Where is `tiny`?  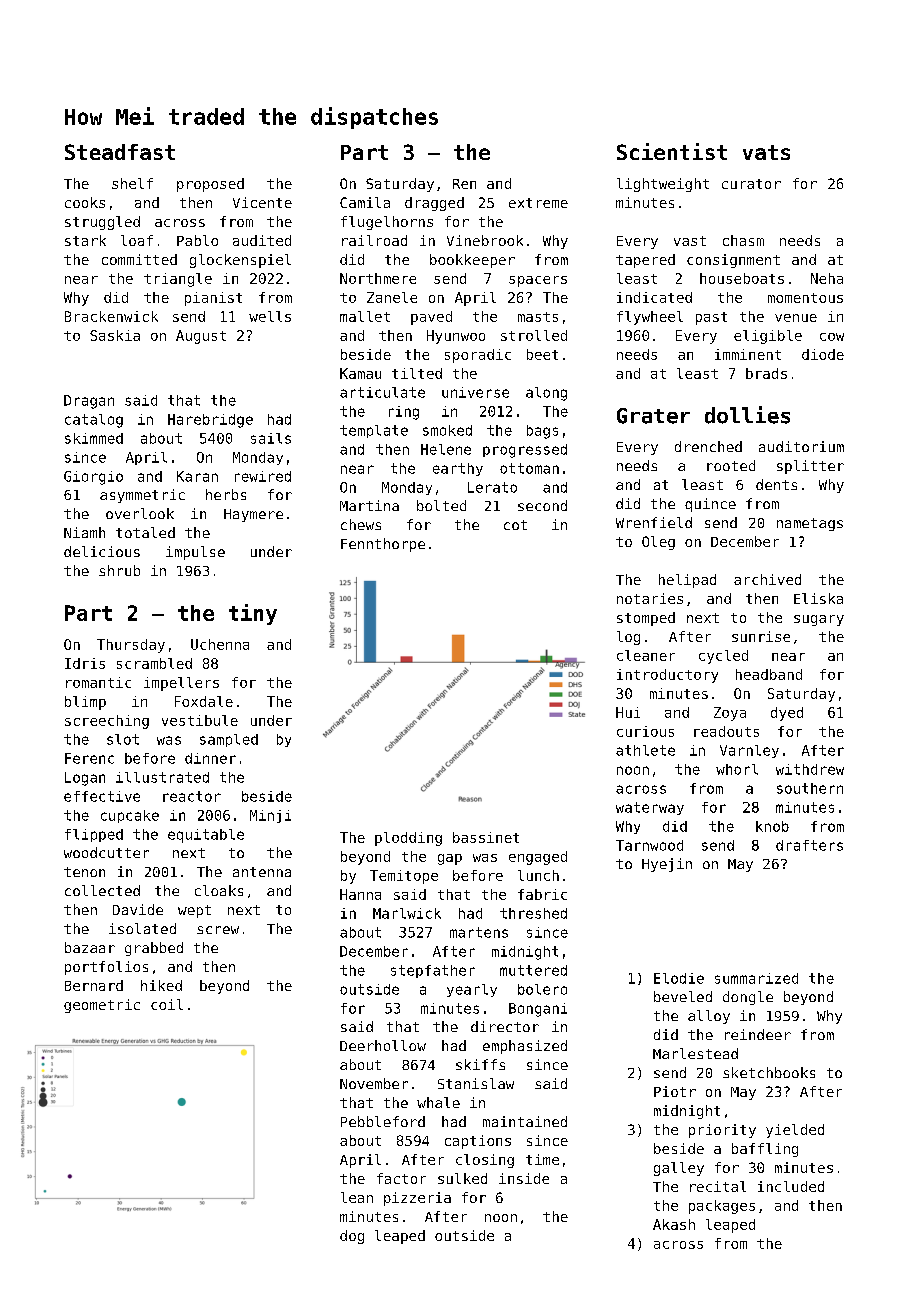 tiny is located at coordinates (253, 614).
